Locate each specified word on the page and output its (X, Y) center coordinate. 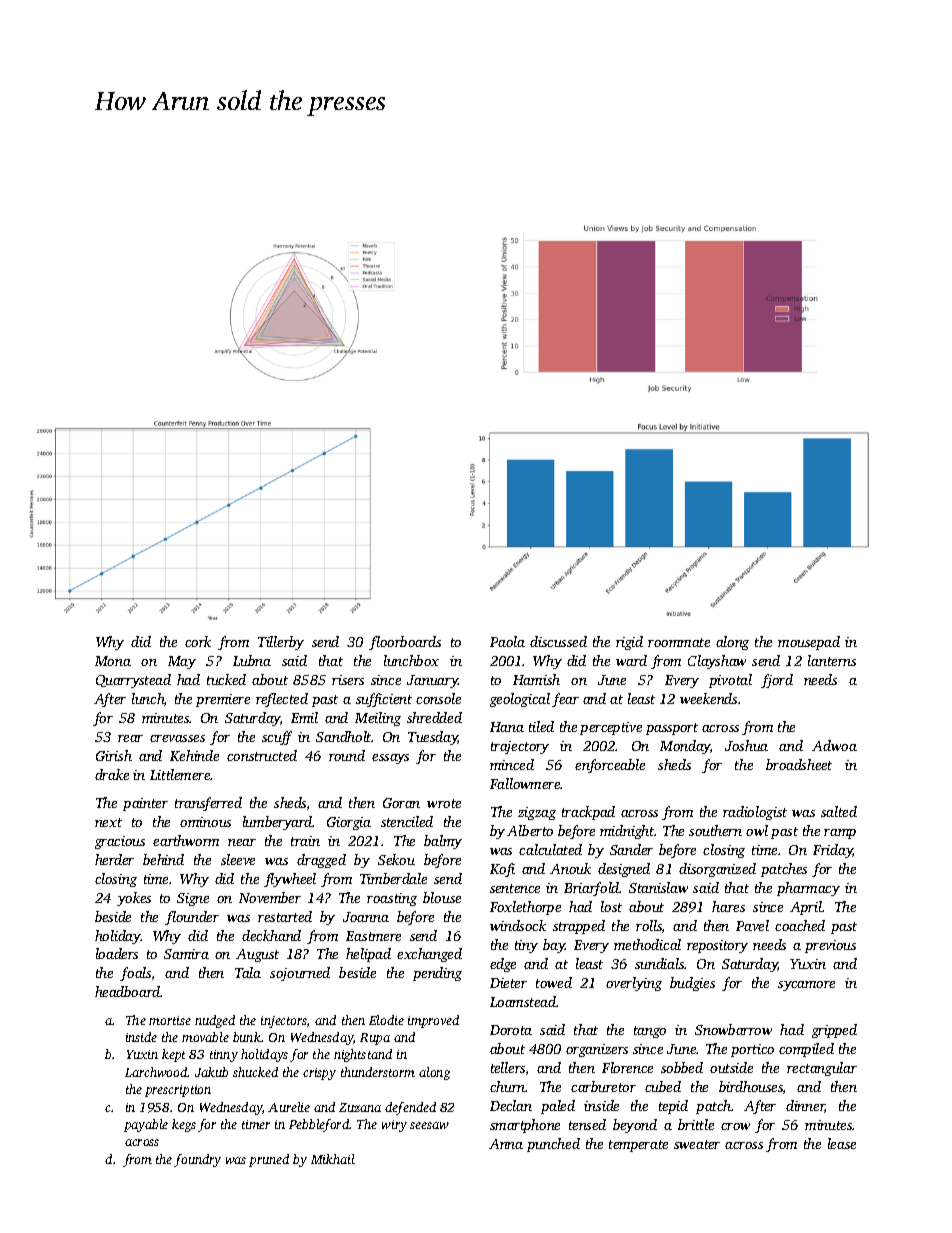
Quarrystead (133, 681)
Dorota (511, 1030)
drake (112, 774)
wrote (444, 803)
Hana (507, 727)
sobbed (682, 1067)
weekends (708, 698)
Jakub (211, 1072)
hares (728, 906)
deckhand (271, 935)
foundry (197, 1160)
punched (553, 1145)
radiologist (755, 813)
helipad (368, 955)
